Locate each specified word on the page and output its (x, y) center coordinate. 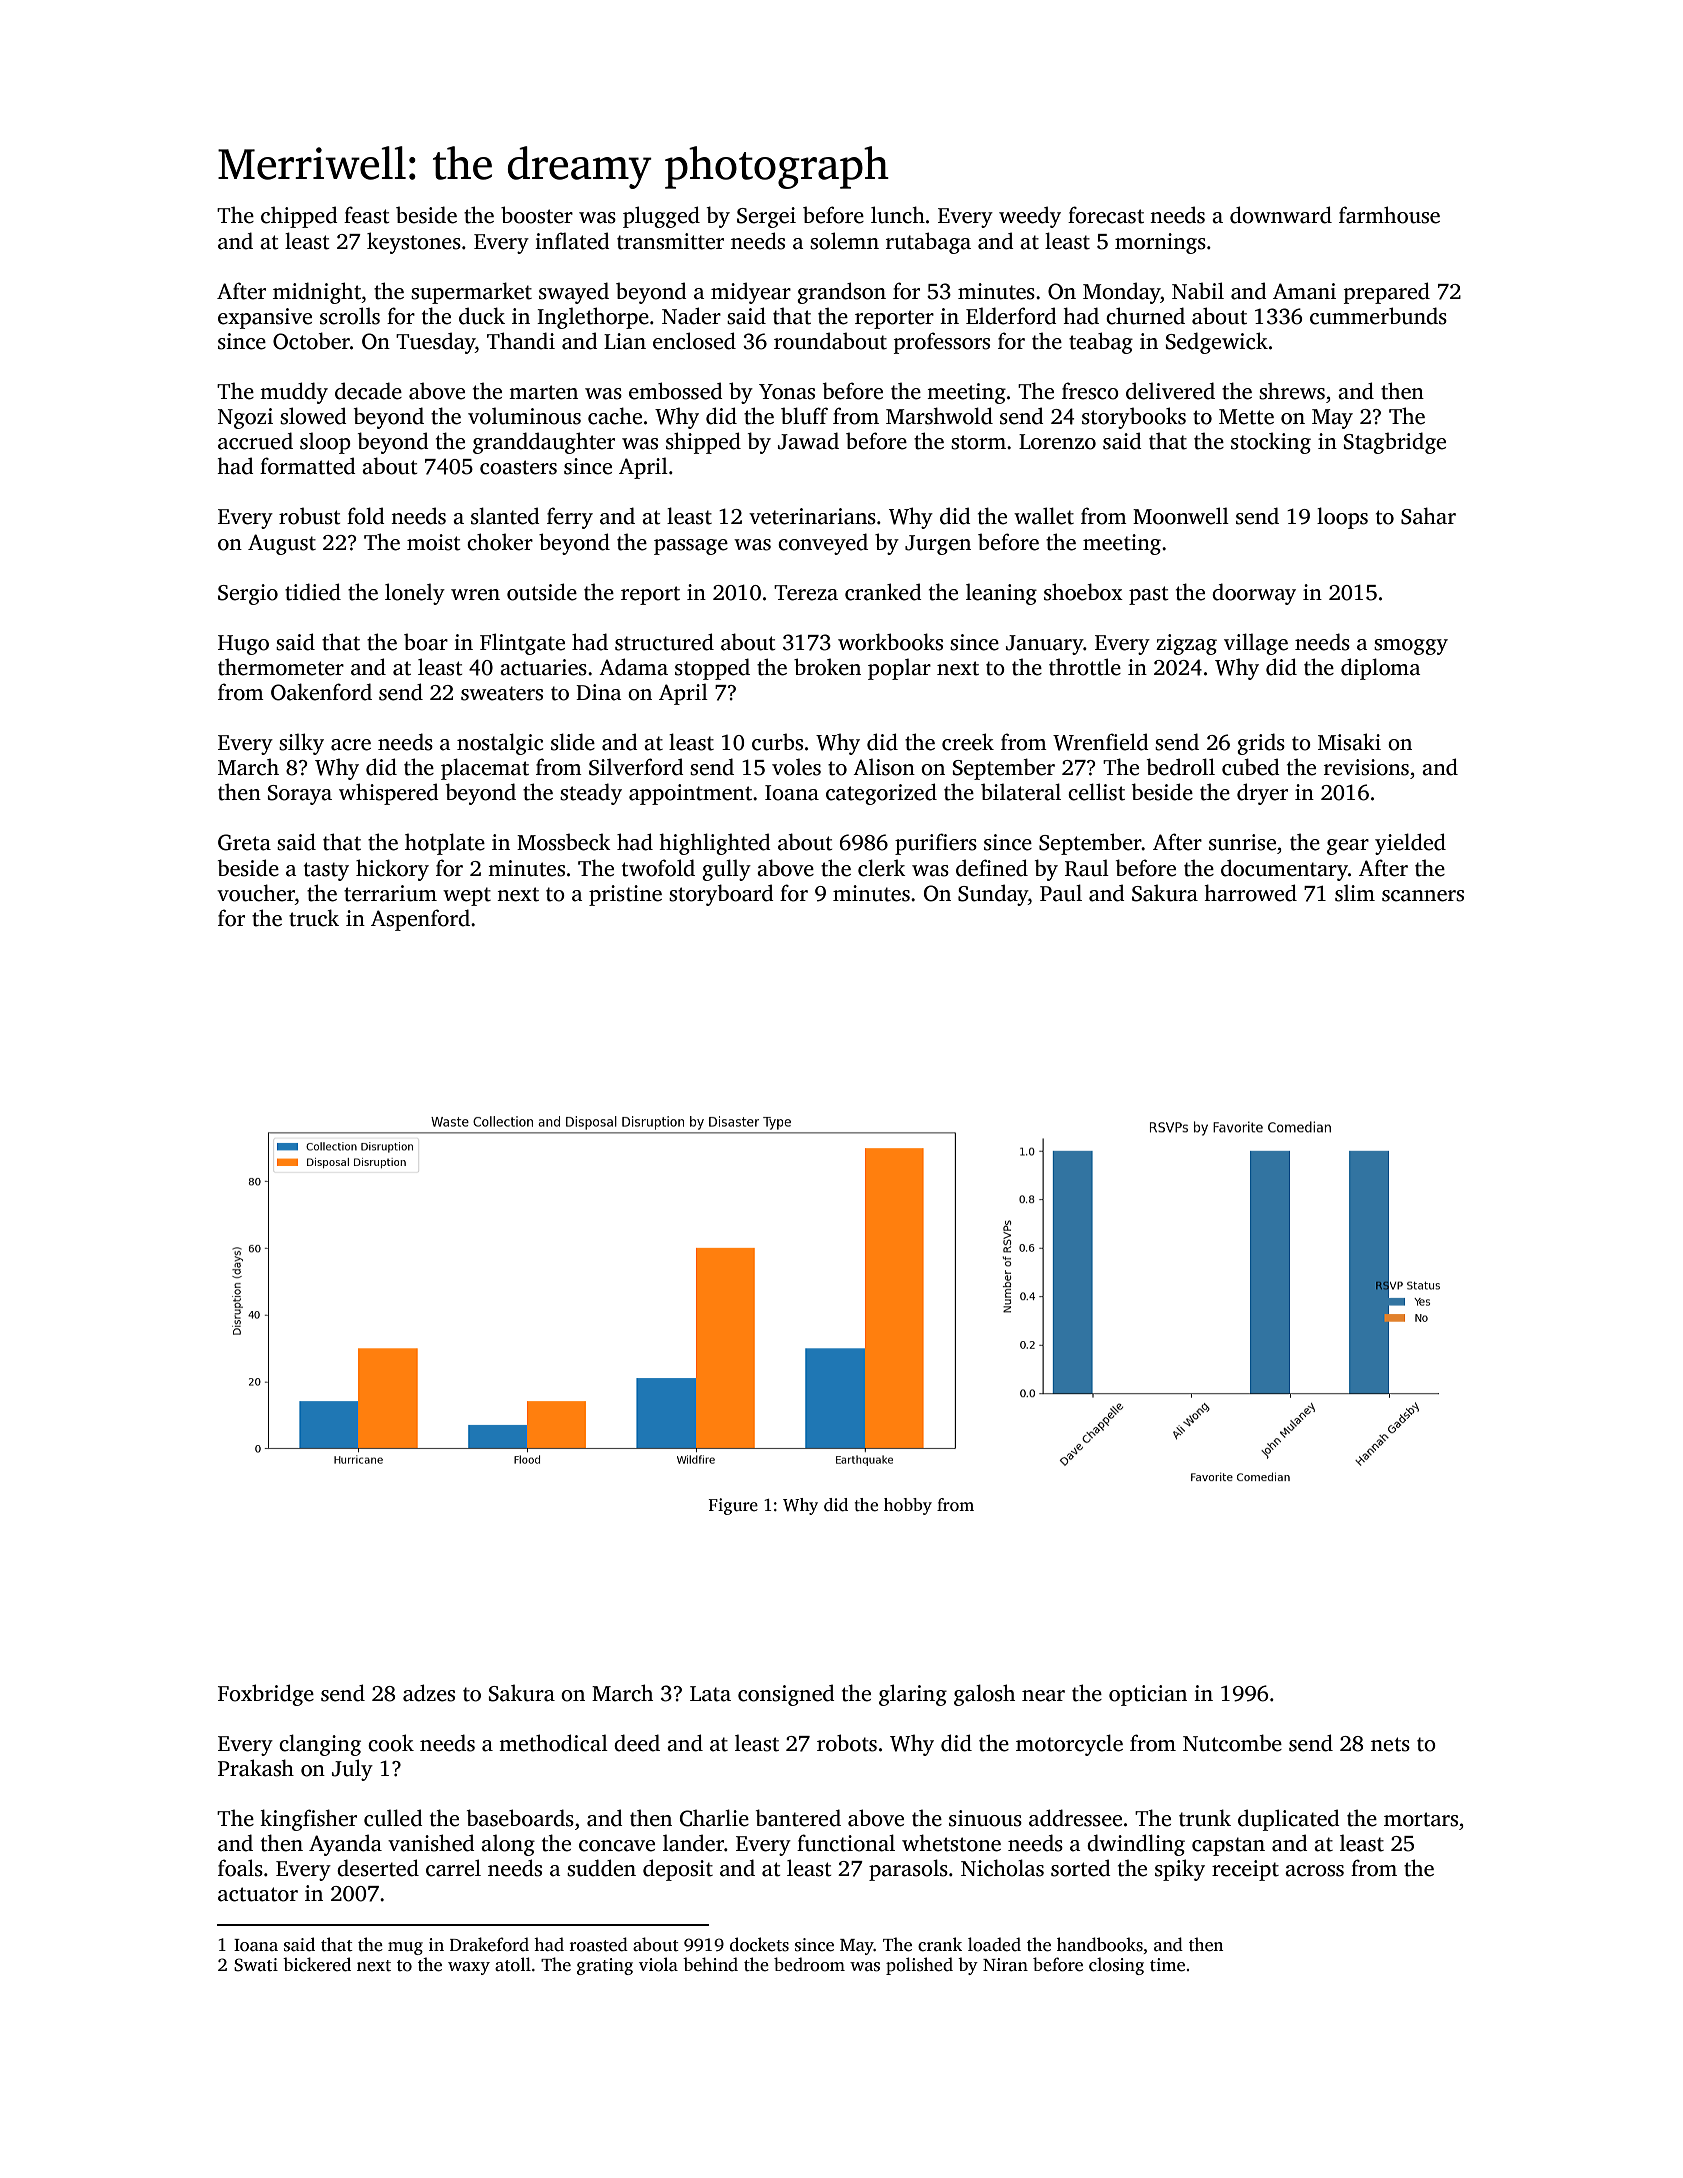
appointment (690, 794)
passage (691, 547)
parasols (908, 1870)
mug (405, 1948)
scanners (1423, 896)
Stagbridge (1395, 443)
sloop (325, 443)
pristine (625, 895)
